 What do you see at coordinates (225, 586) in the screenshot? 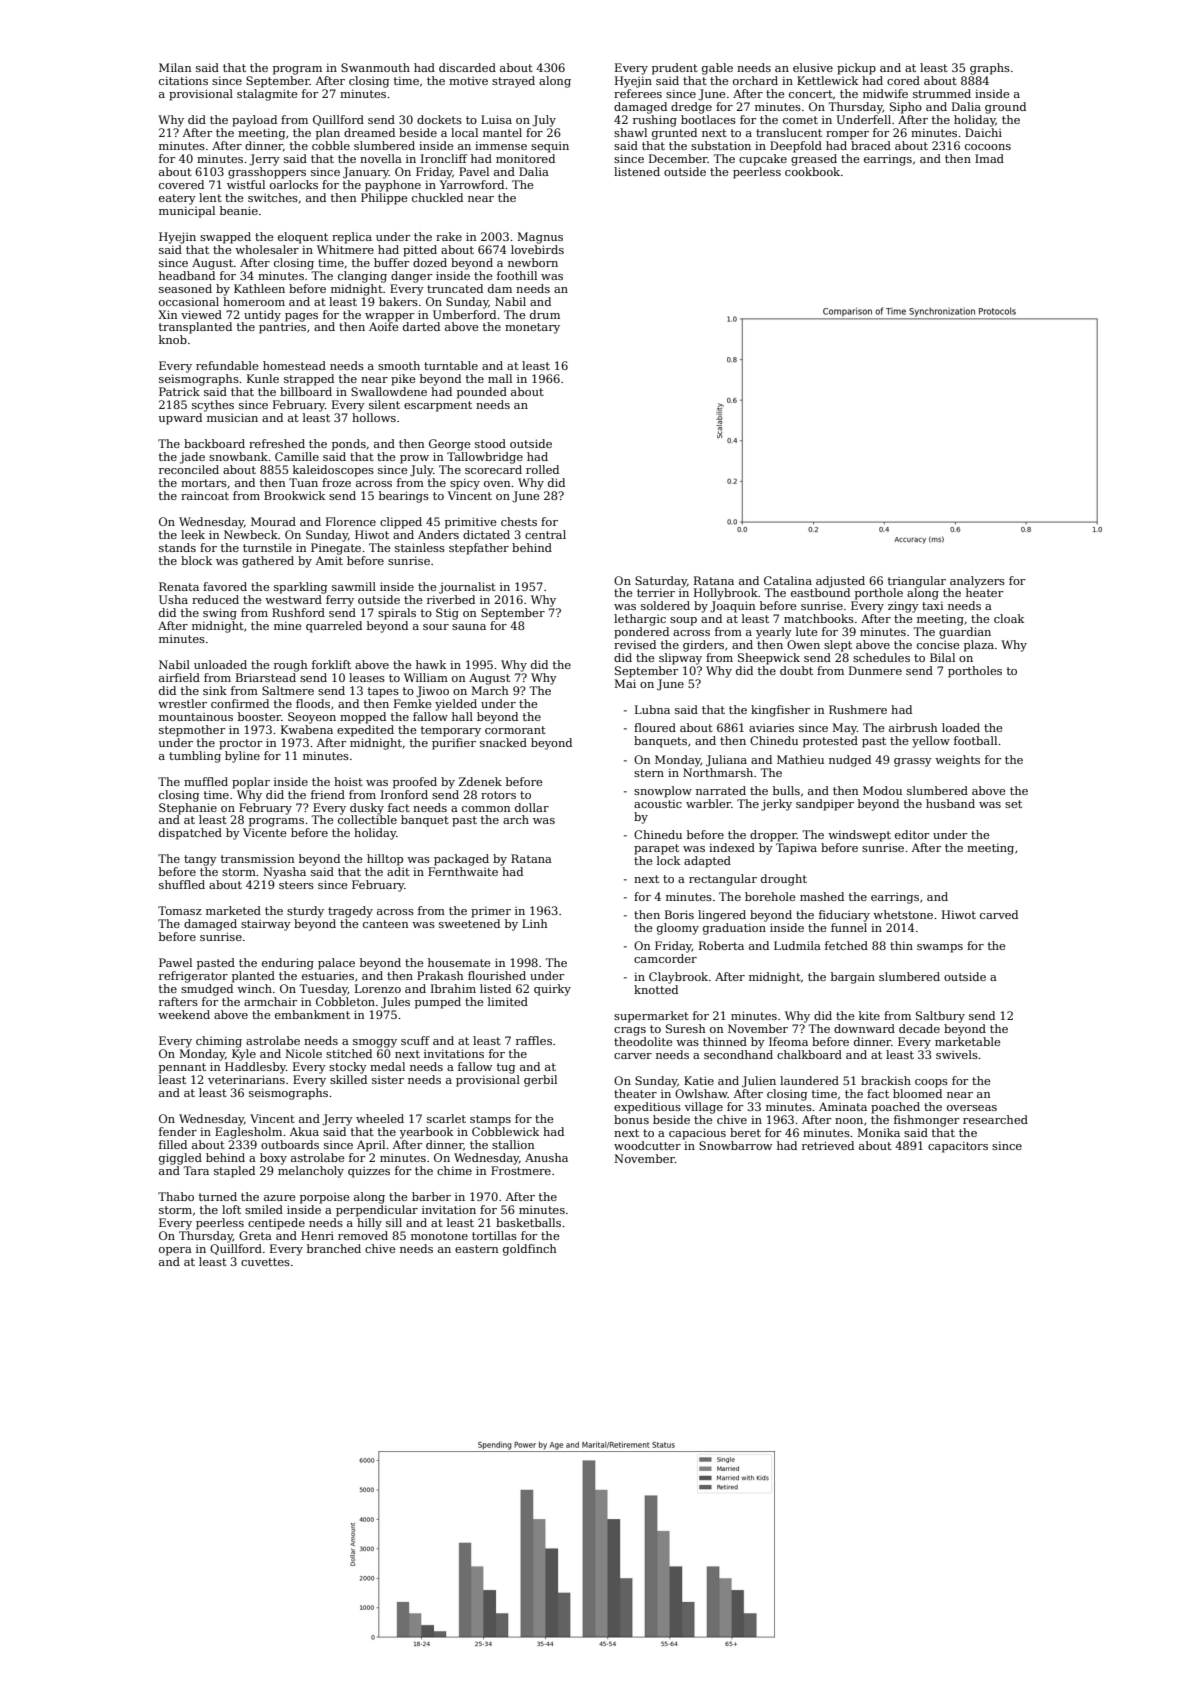
I see `favored` at bounding box center [225, 586].
